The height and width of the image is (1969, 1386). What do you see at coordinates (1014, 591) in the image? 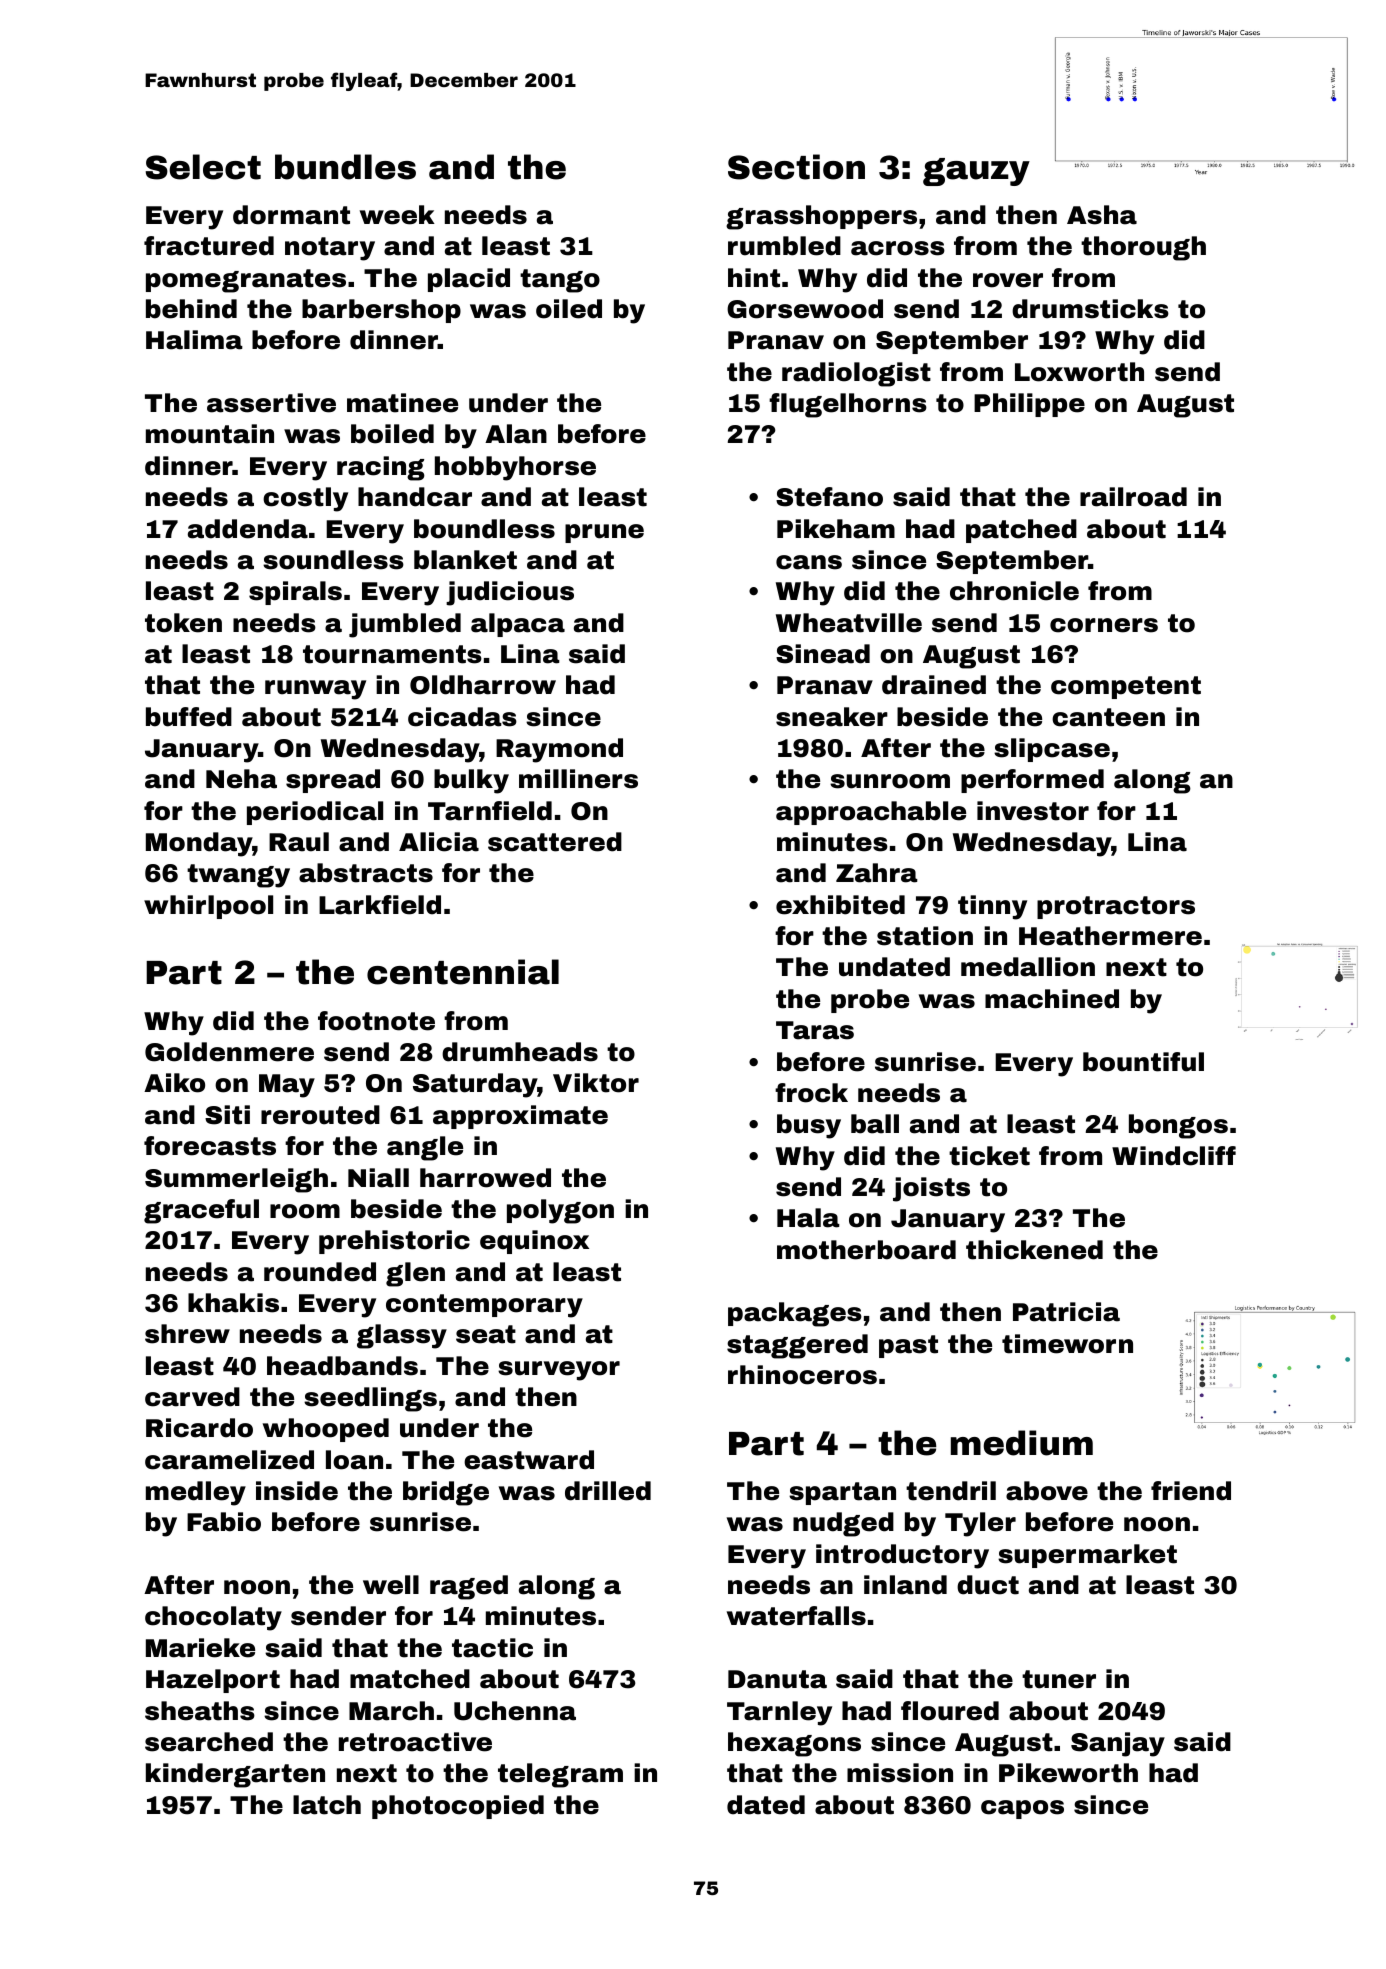
I see `chronicle` at bounding box center [1014, 591].
